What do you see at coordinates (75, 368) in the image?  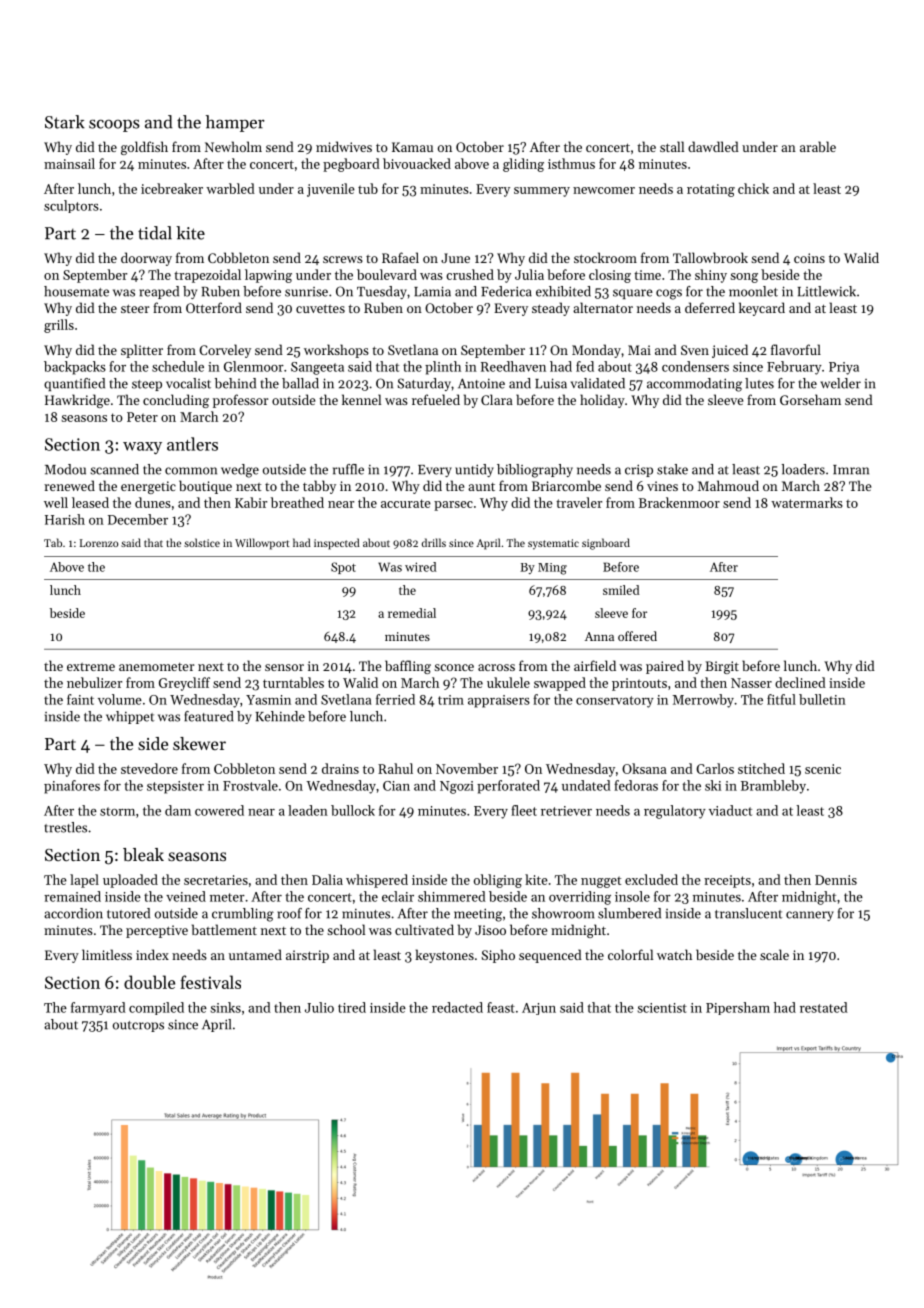 I see `backpacks` at bounding box center [75, 368].
